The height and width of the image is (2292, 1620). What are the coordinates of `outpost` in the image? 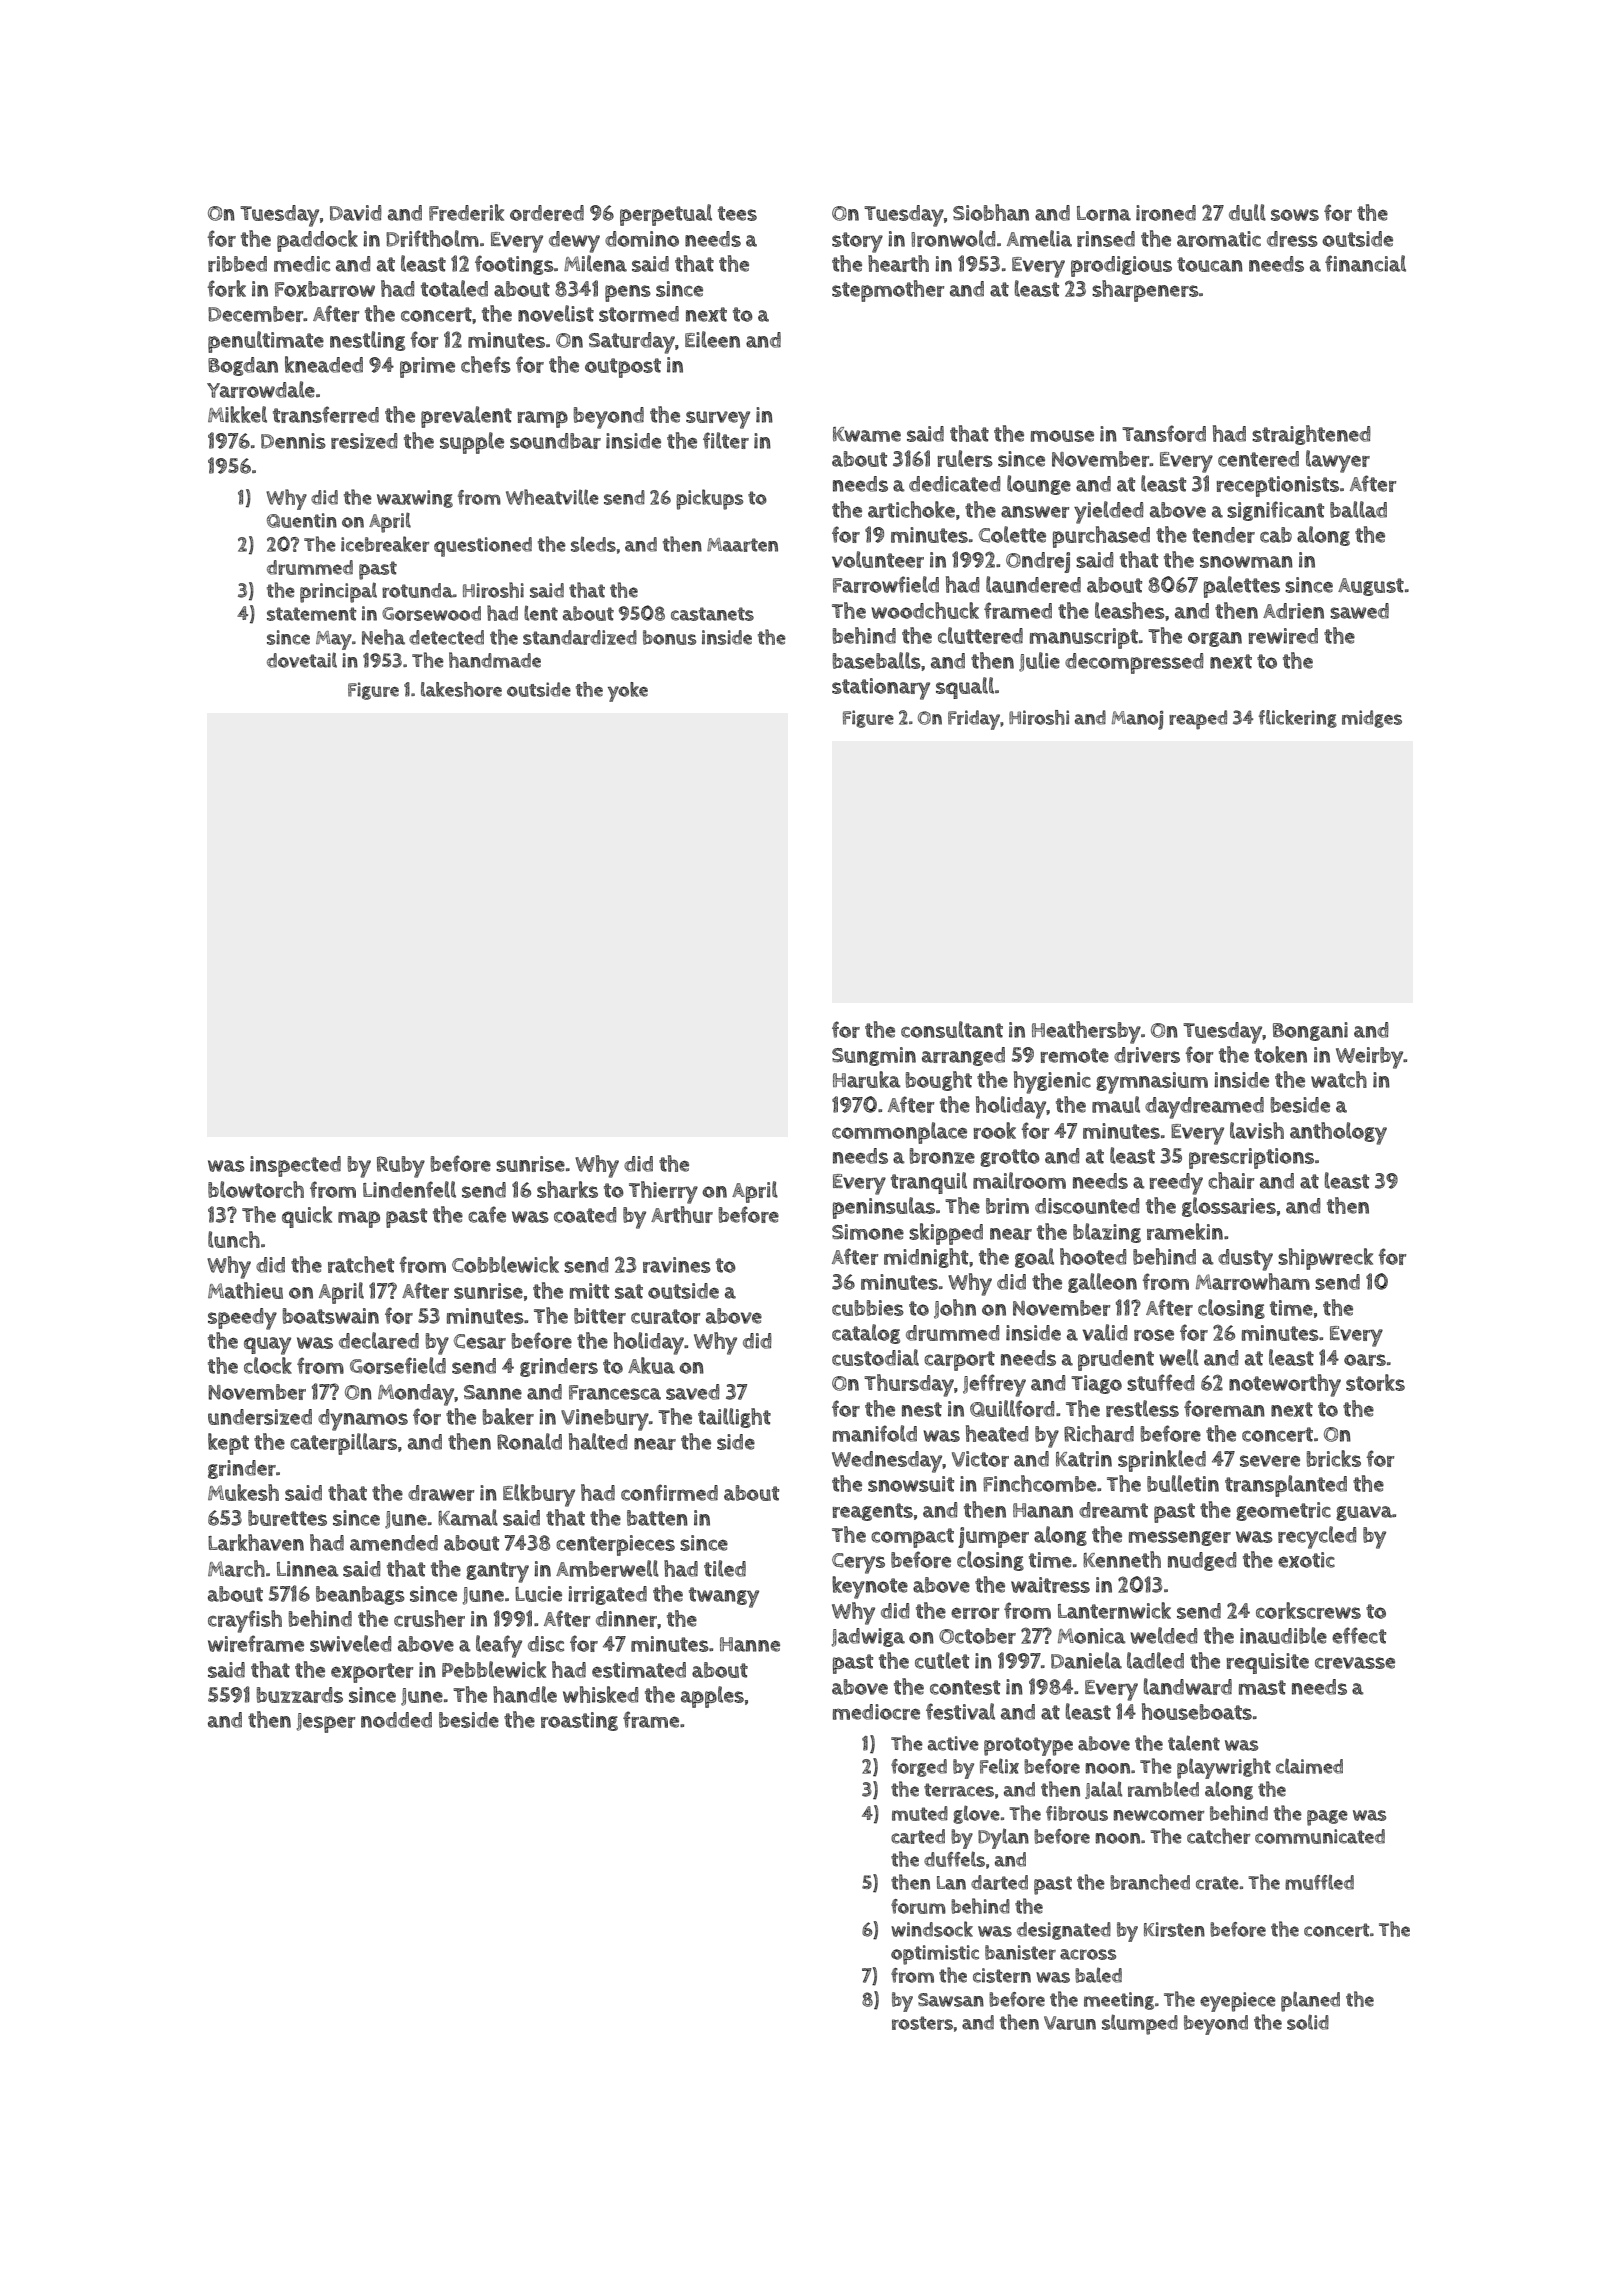 It's located at (623, 368).
